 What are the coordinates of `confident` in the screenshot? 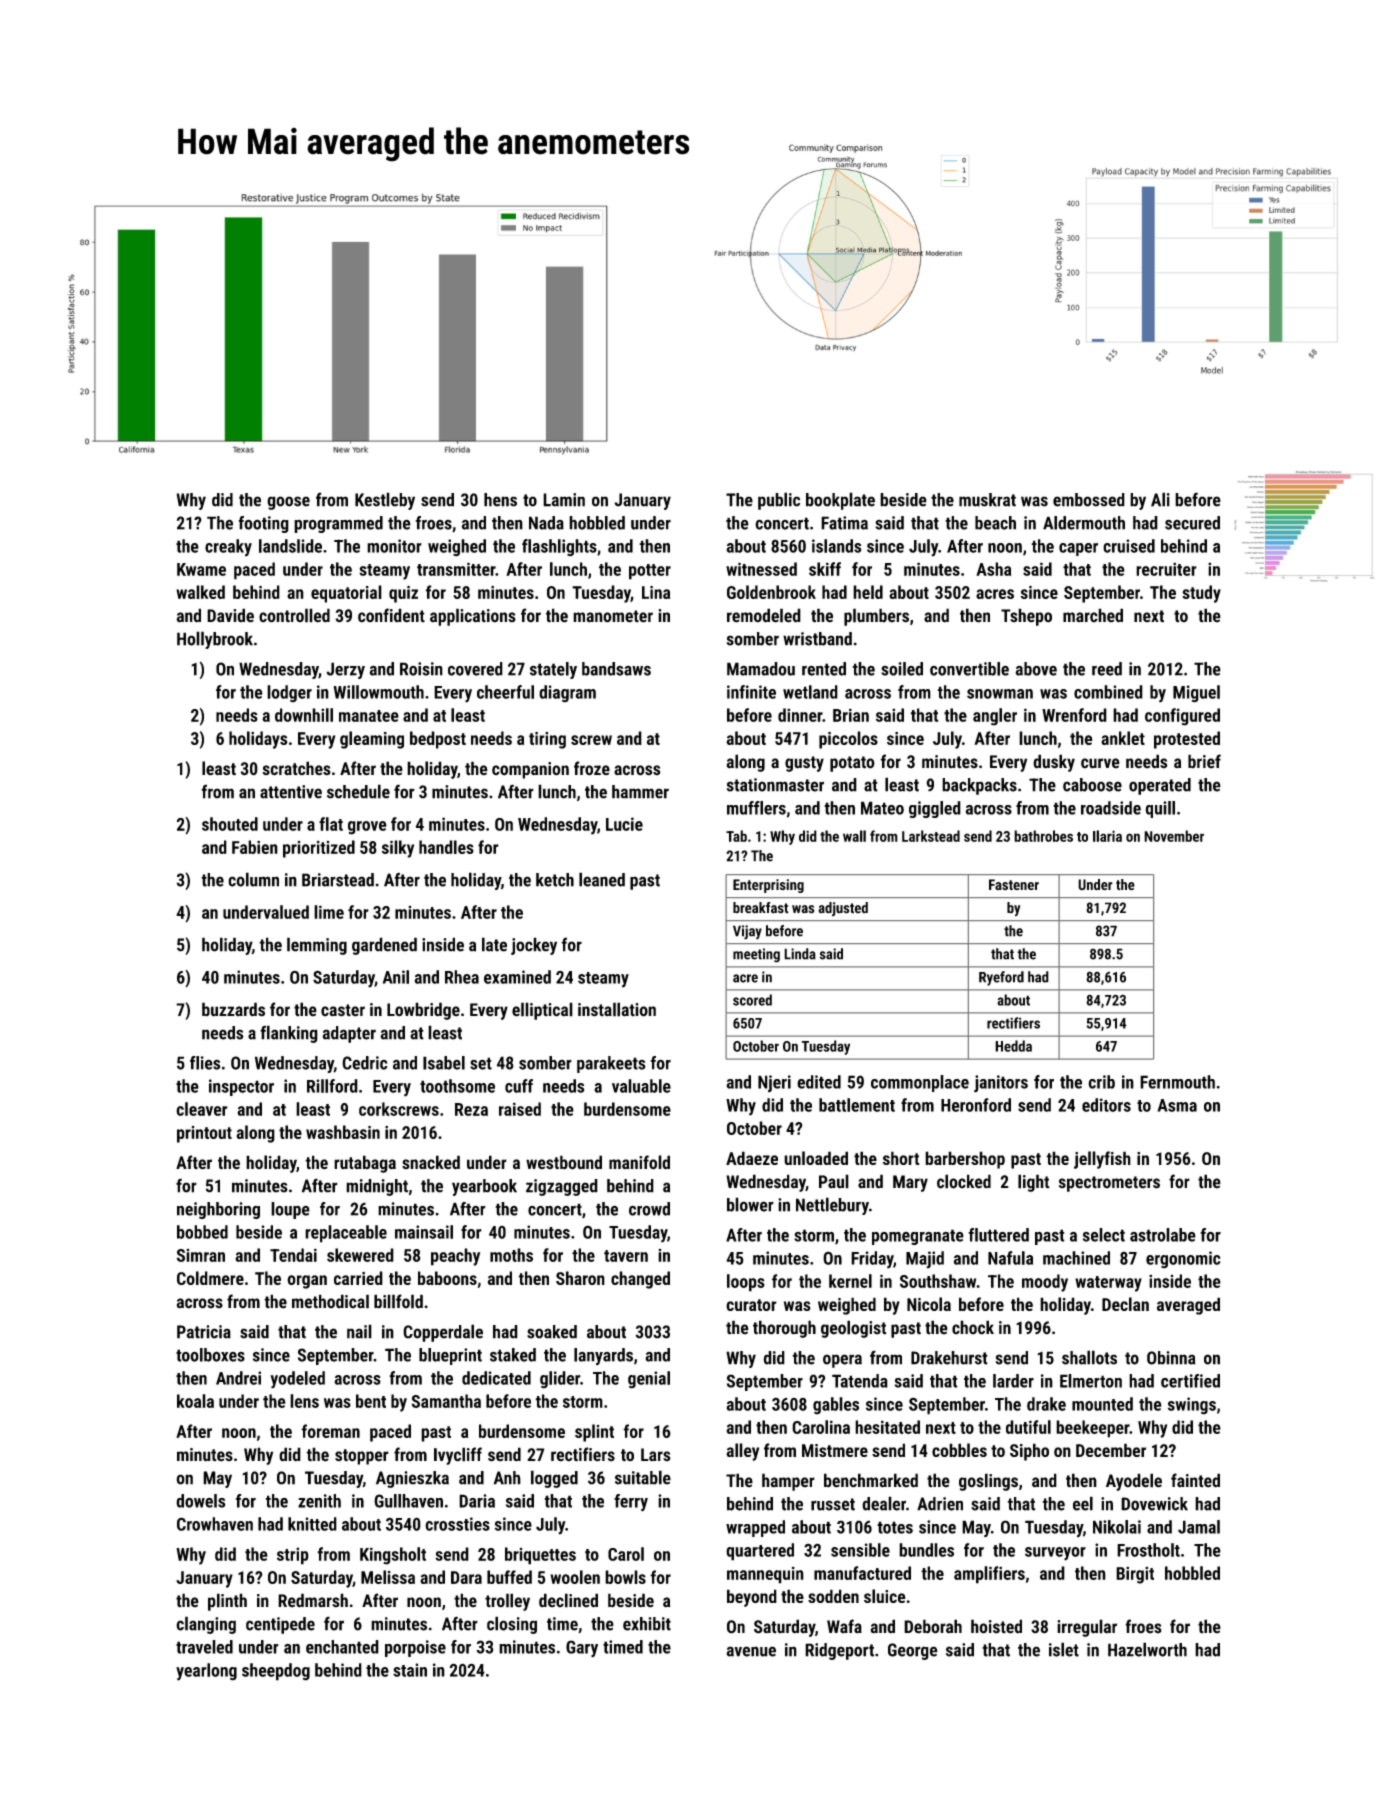 It's located at (391, 615).
